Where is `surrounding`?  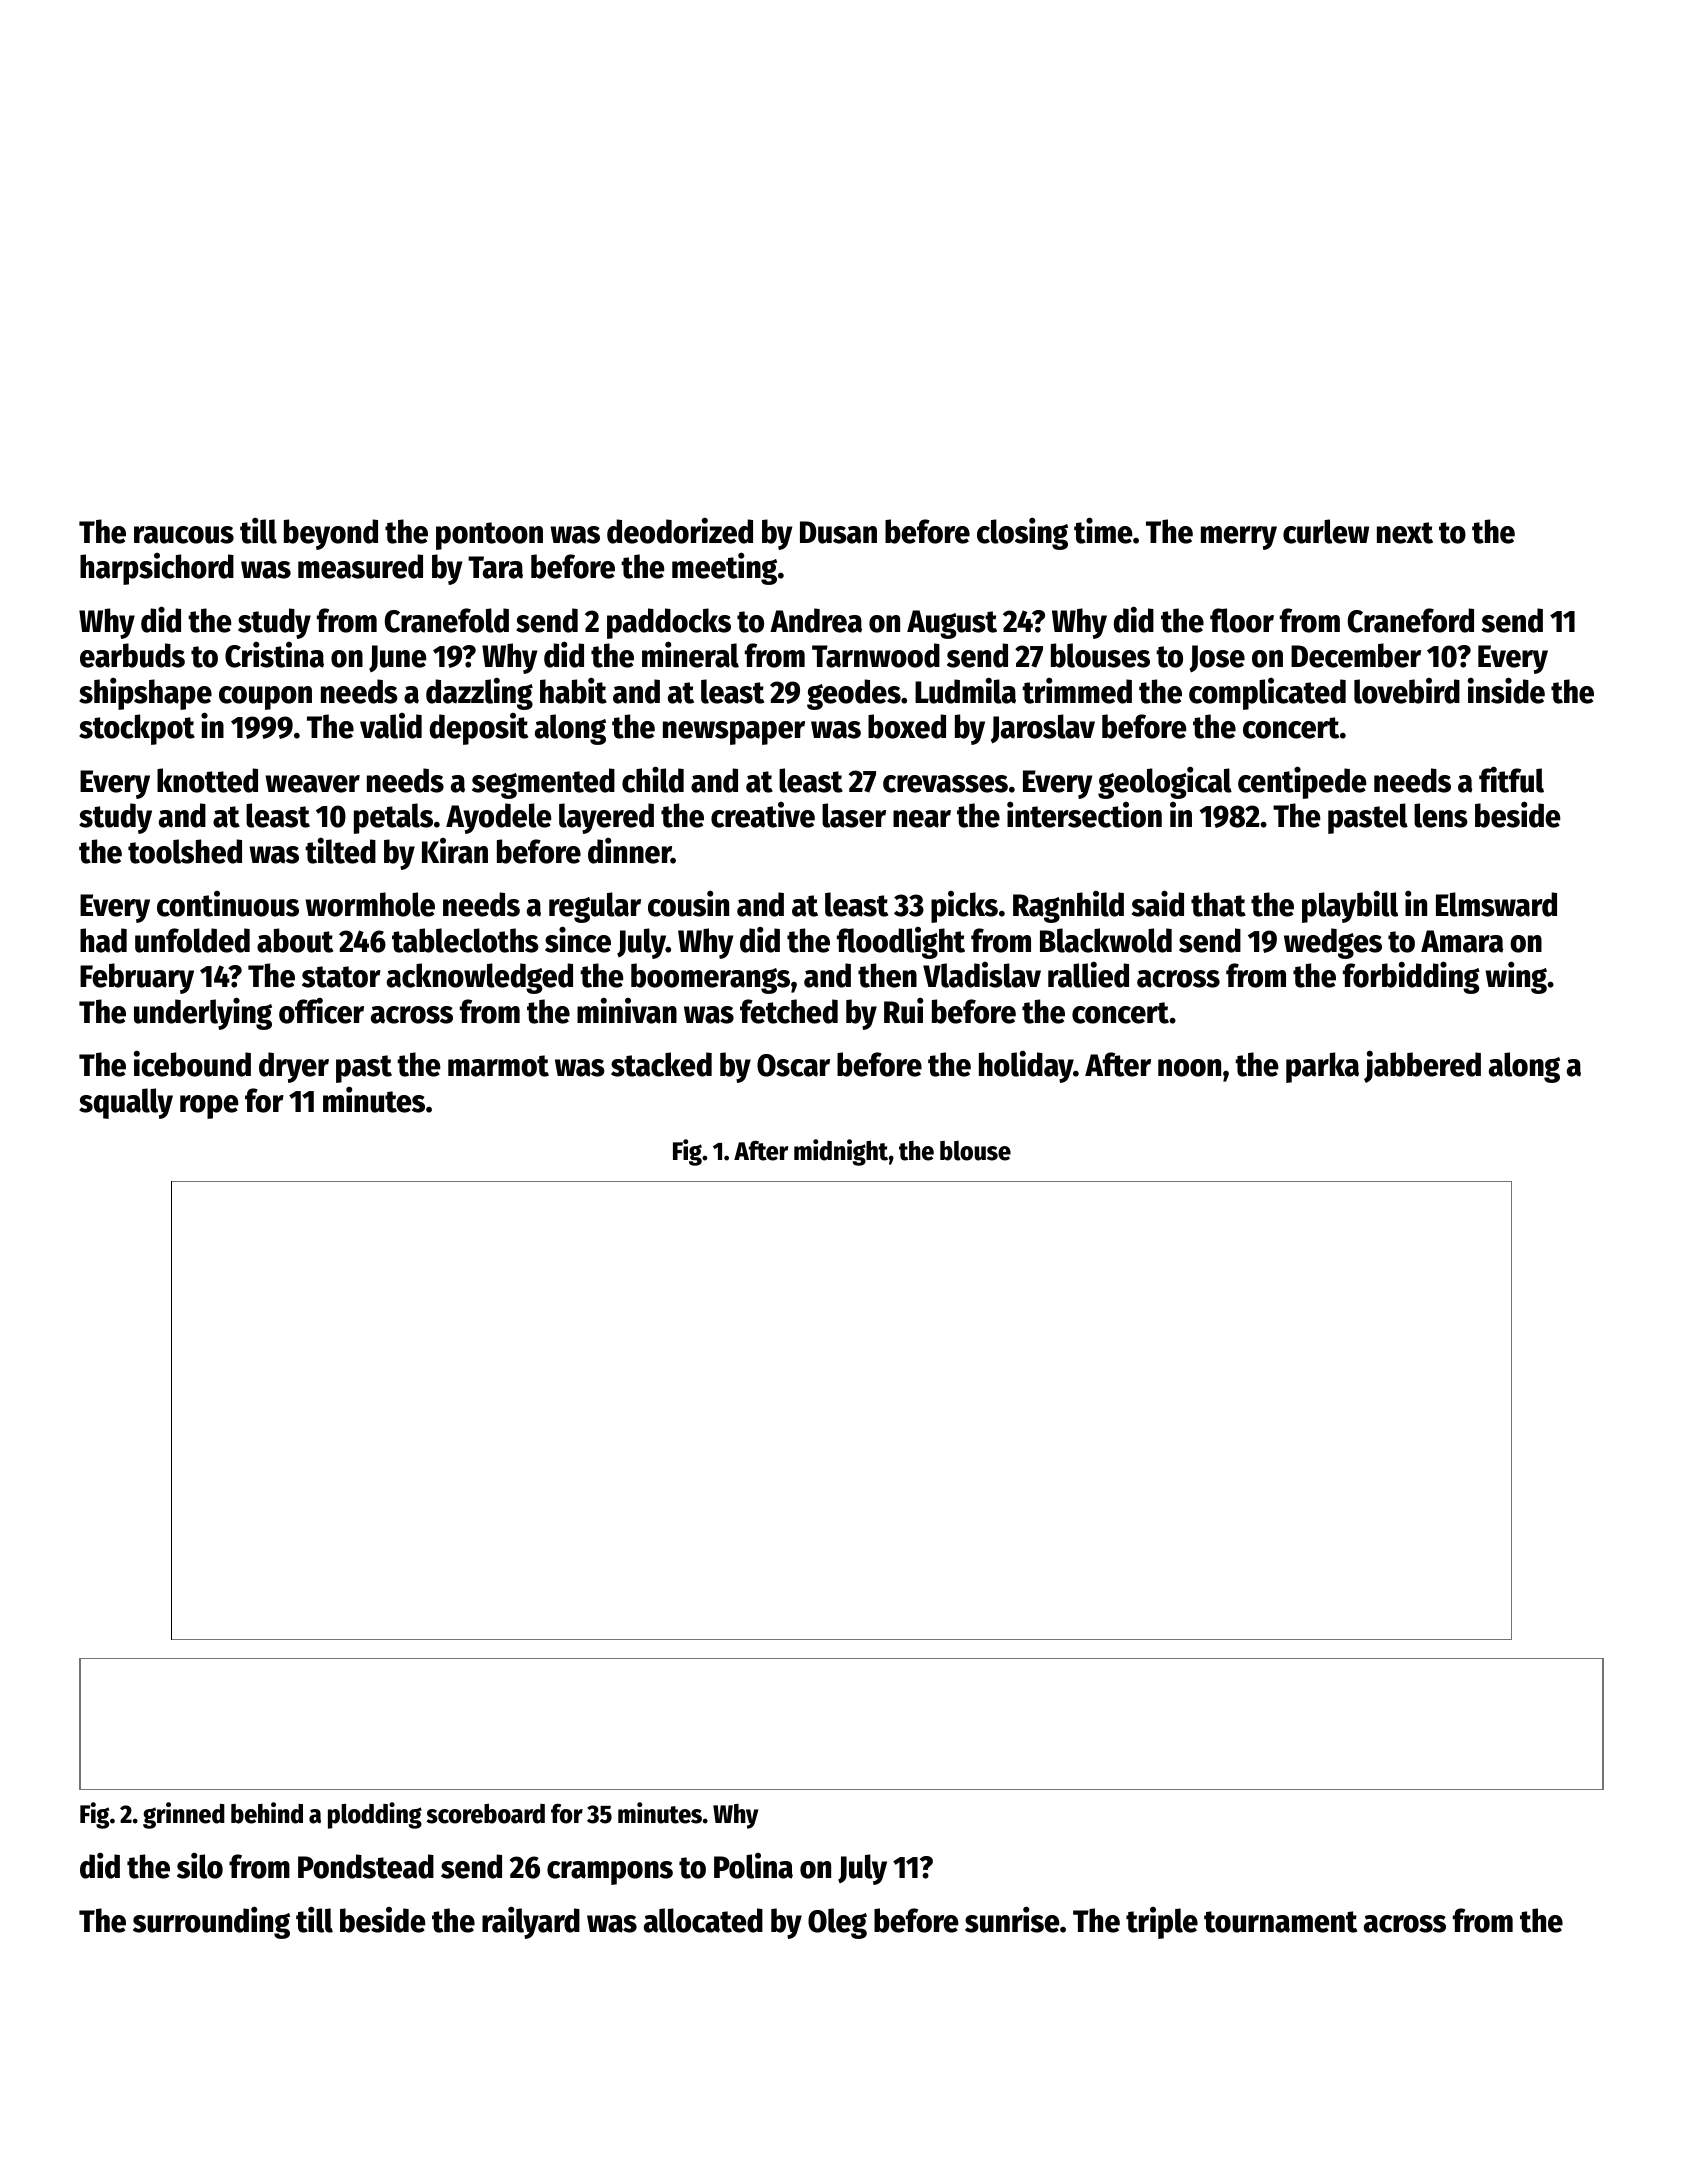 surrounding is located at coordinates (211, 1922).
